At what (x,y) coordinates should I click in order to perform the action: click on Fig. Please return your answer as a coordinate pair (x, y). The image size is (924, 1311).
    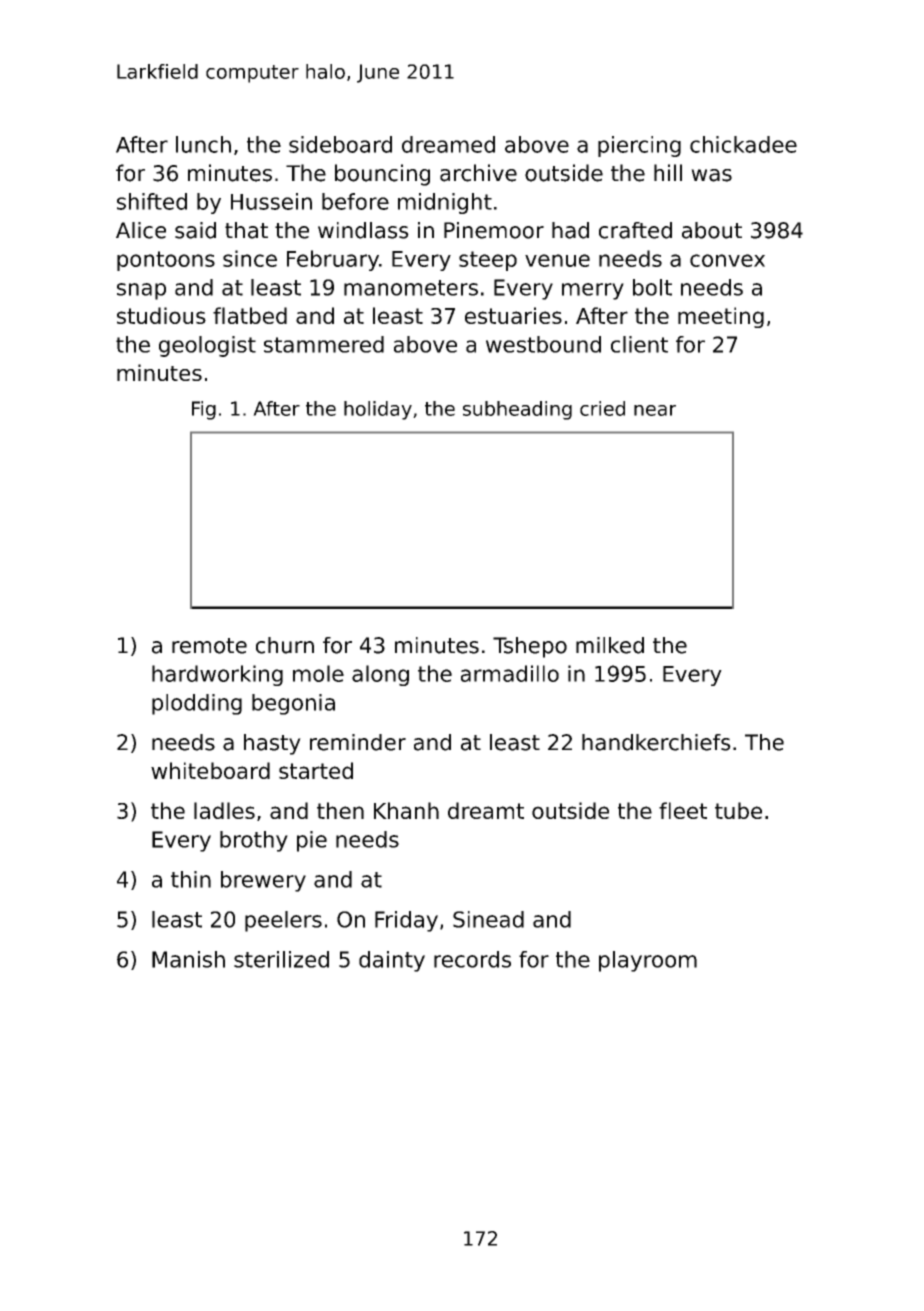
    Looking at the image, I should click on (204, 410).
